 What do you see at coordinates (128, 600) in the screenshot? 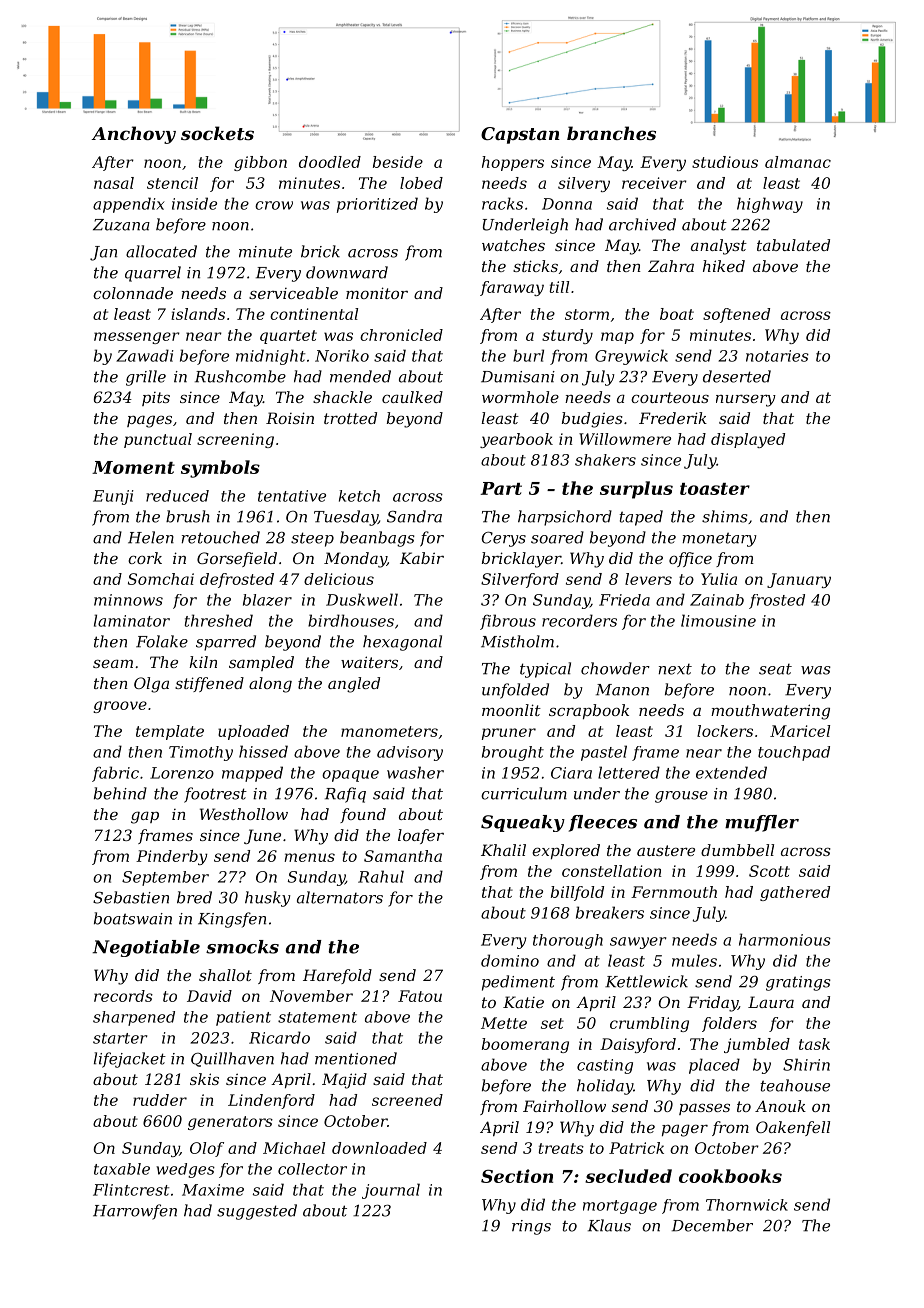
I see `minnows` at bounding box center [128, 600].
